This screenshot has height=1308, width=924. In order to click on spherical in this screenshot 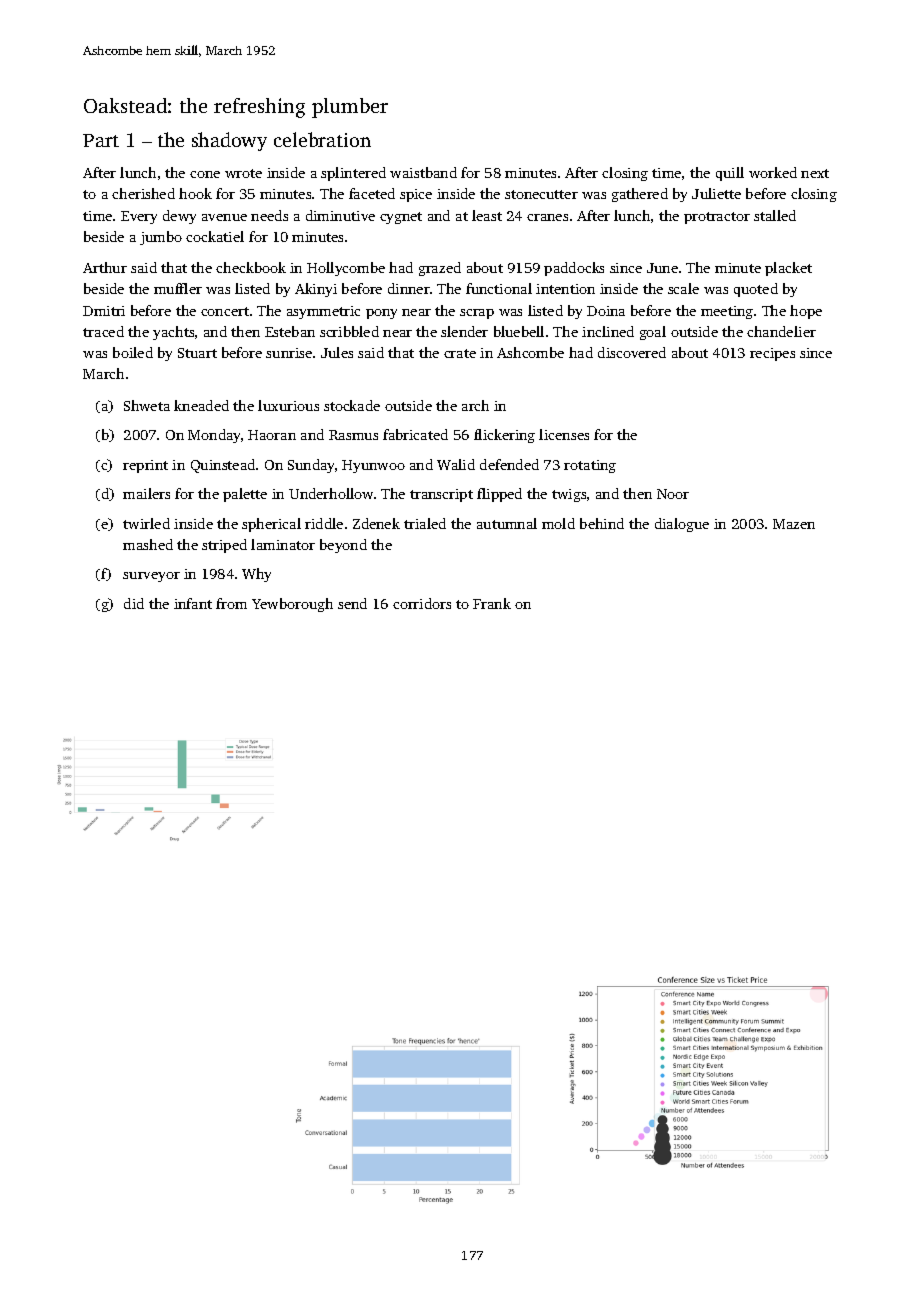, I will do `click(271, 525)`.
